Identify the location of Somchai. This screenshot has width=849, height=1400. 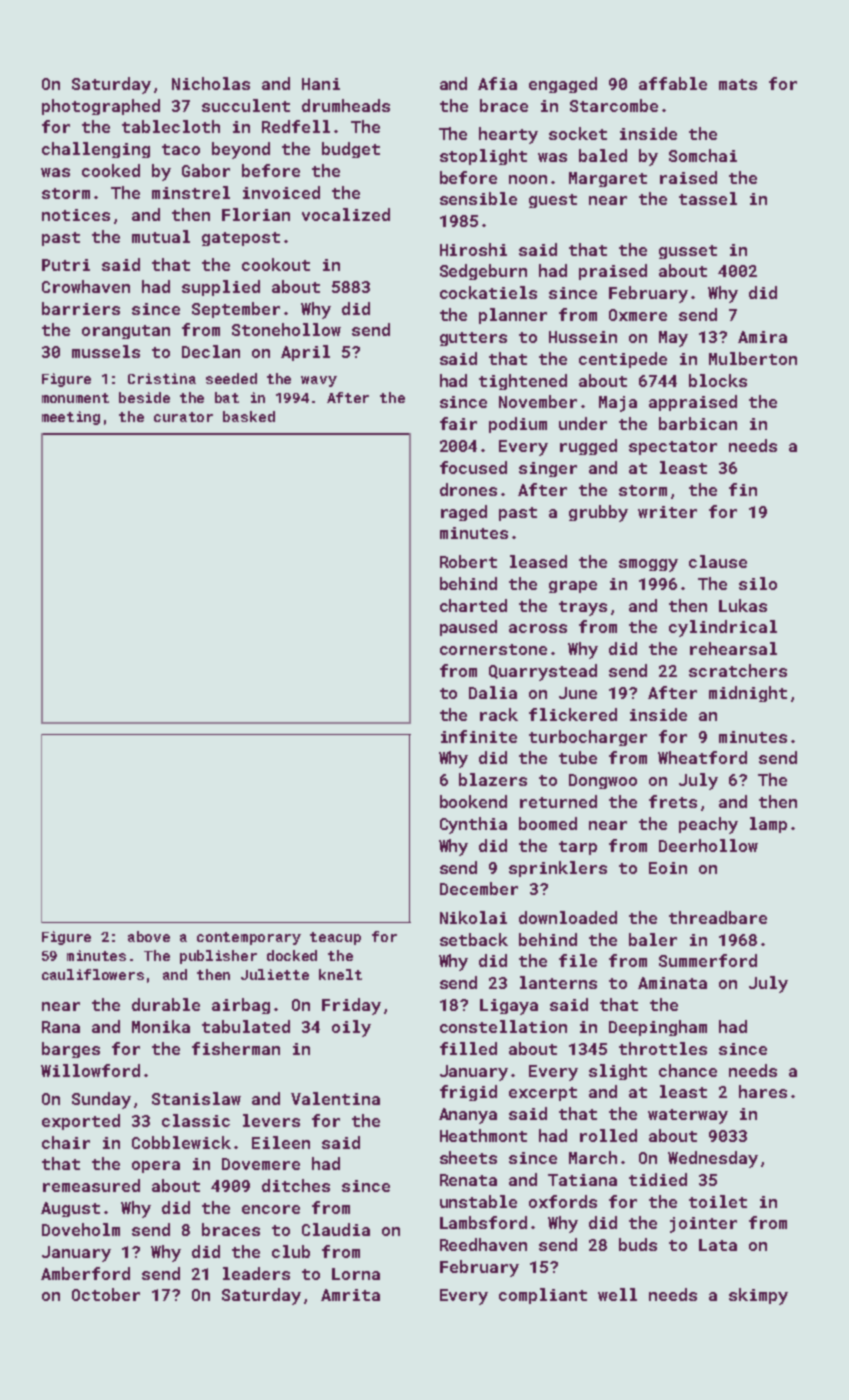
(703, 155).
